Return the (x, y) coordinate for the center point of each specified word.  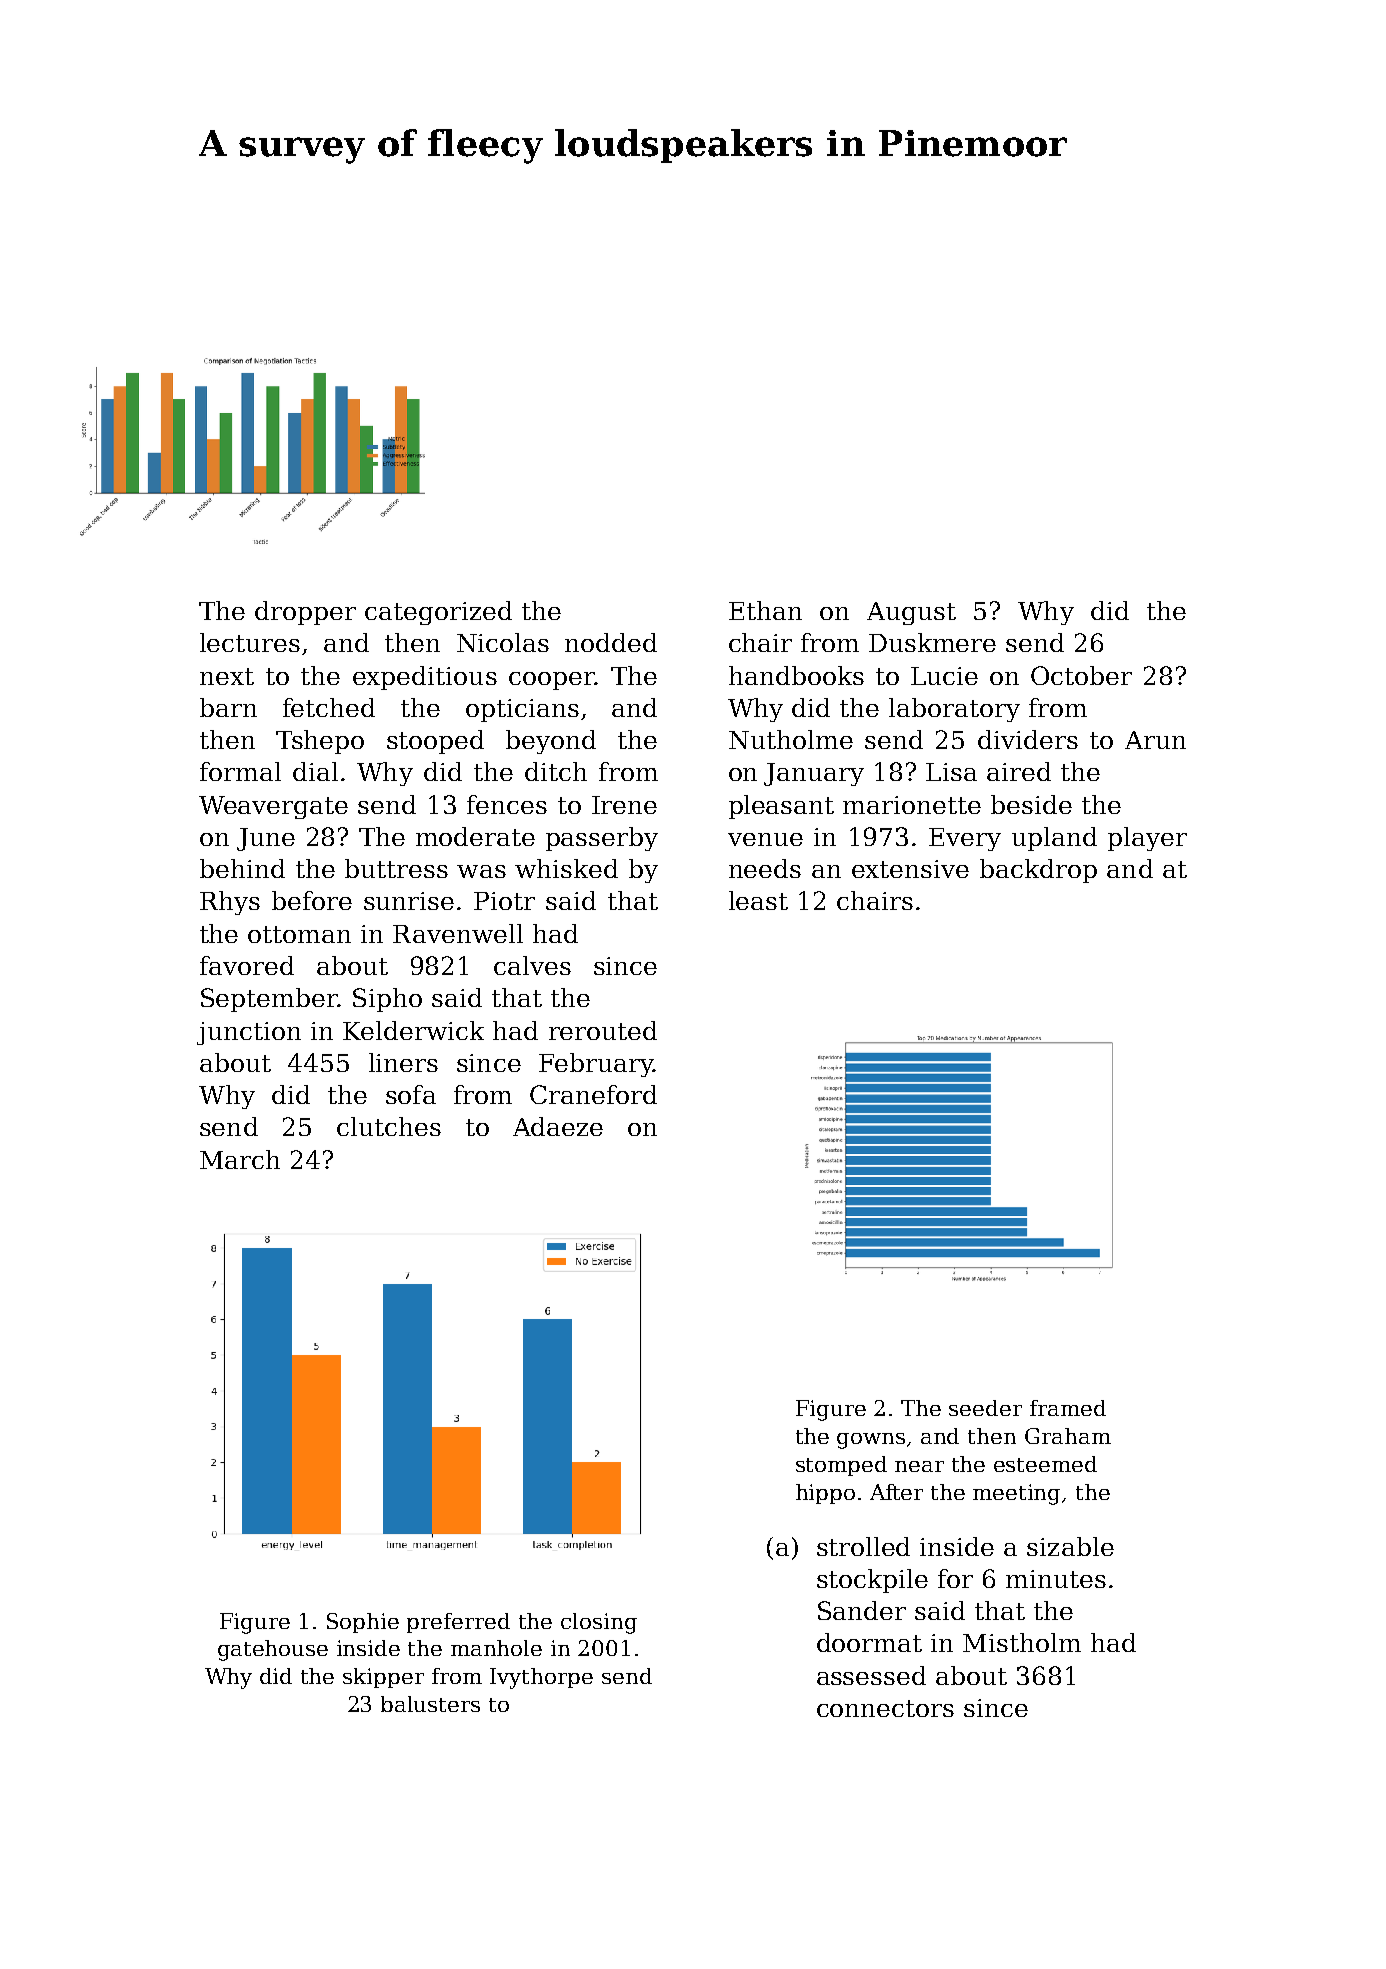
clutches (389, 1126)
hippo (825, 1494)
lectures (250, 642)
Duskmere (932, 642)
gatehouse (273, 1650)
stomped (841, 1466)
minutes (1056, 1579)
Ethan (765, 610)
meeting (1016, 1494)
